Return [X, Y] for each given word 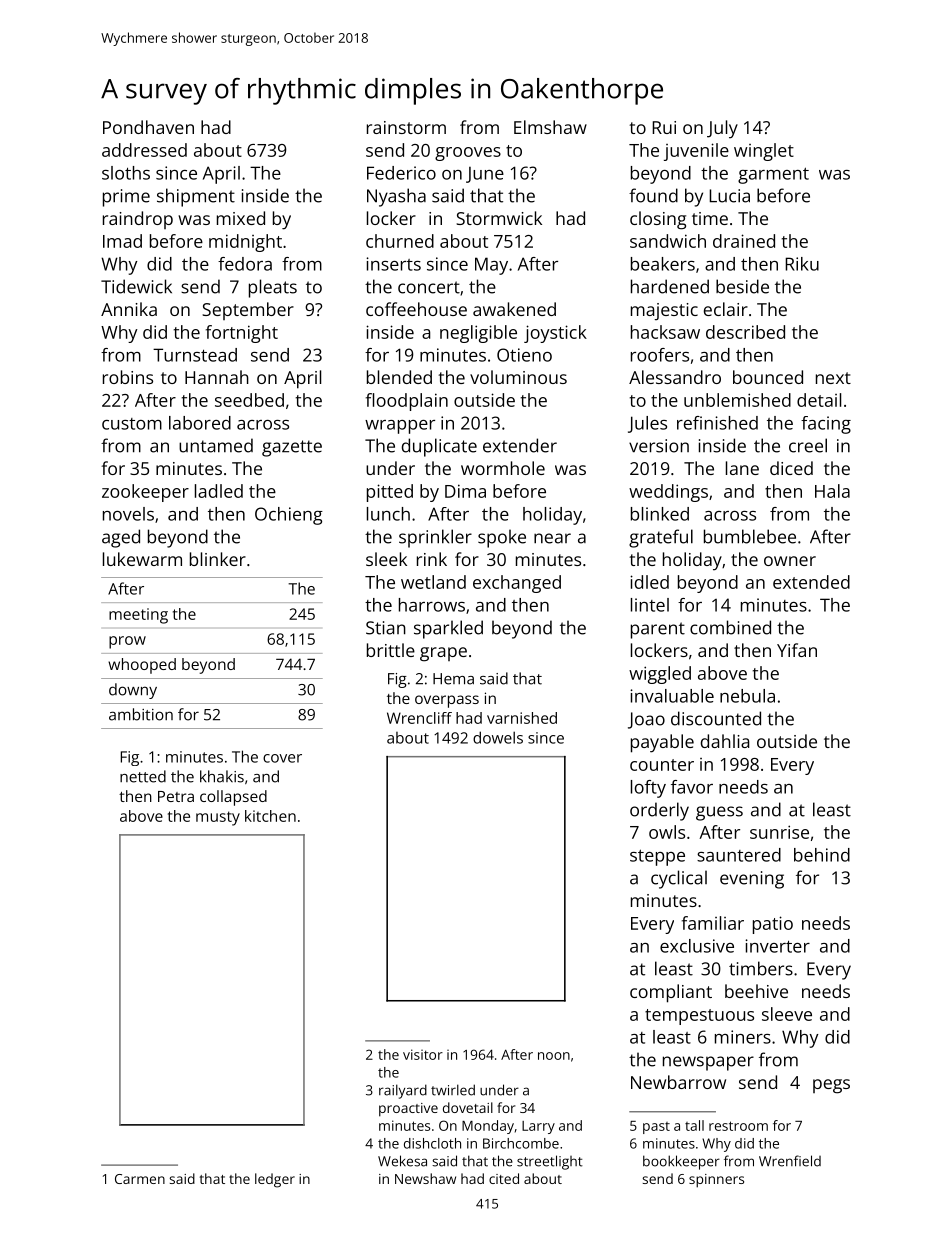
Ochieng [289, 516]
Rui [664, 127]
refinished [717, 423]
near [552, 538]
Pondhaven [148, 127]
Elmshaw [550, 127]
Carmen [140, 1179]
